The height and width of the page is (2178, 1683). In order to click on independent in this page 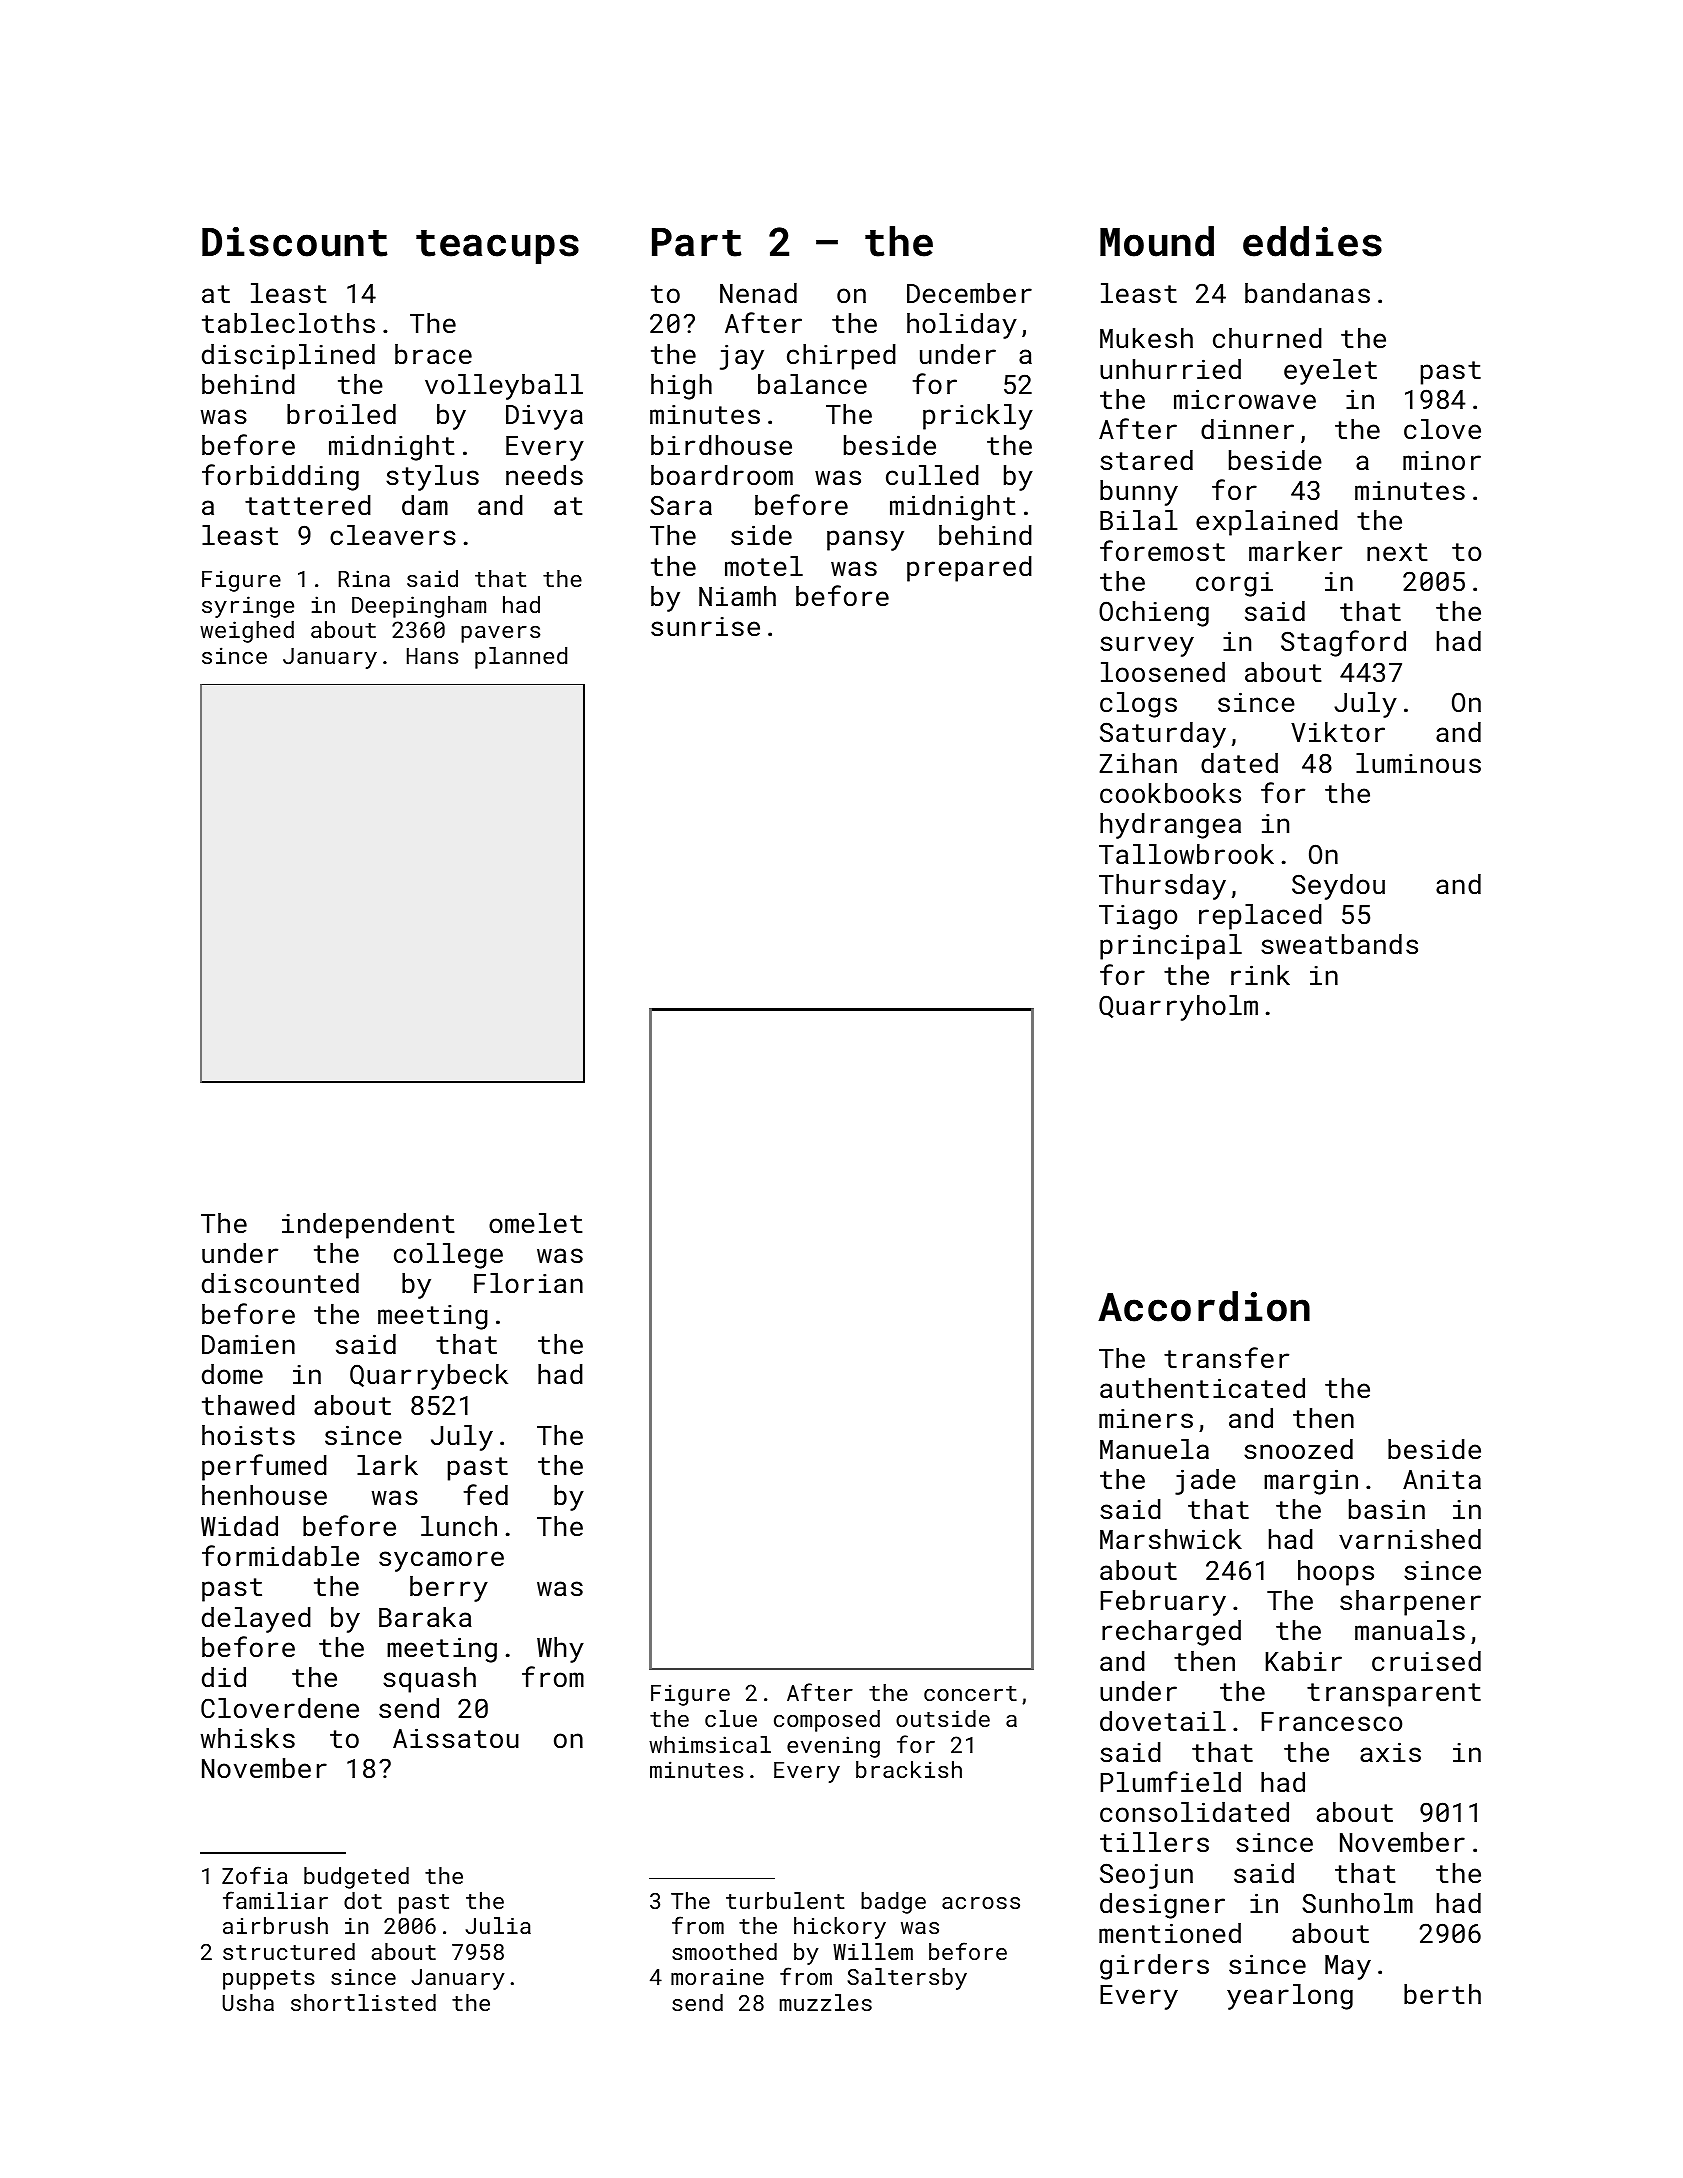, I will do `click(368, 1226)`.
